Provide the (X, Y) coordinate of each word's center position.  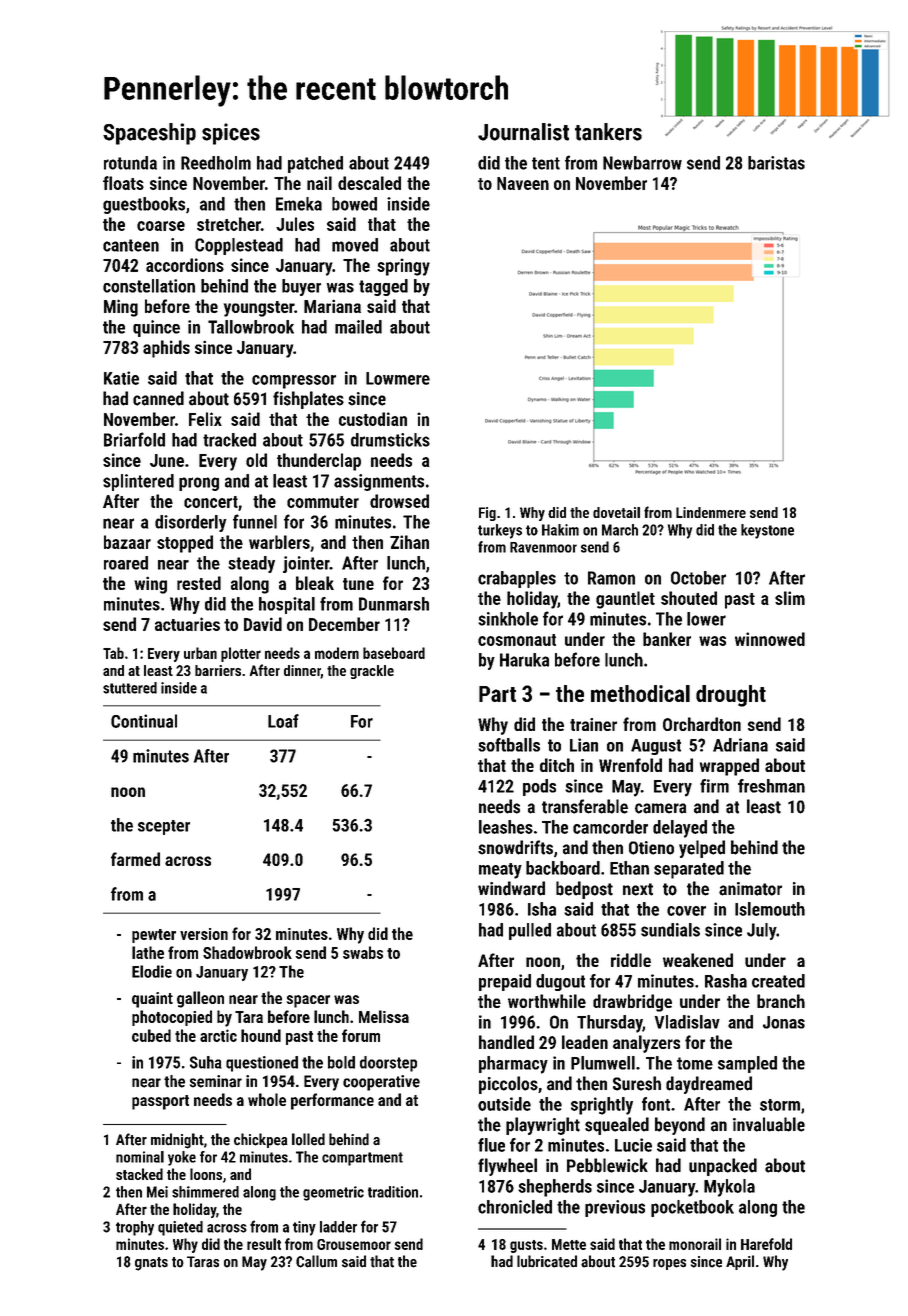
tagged (383, 287)
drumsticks (390, 440)
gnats (151, 1264)
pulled (530, 931)
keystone (767, 531)
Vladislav (687, 1022)
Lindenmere (711, 512)
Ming (121, 308)
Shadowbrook (247, 952)
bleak (315, 583)
